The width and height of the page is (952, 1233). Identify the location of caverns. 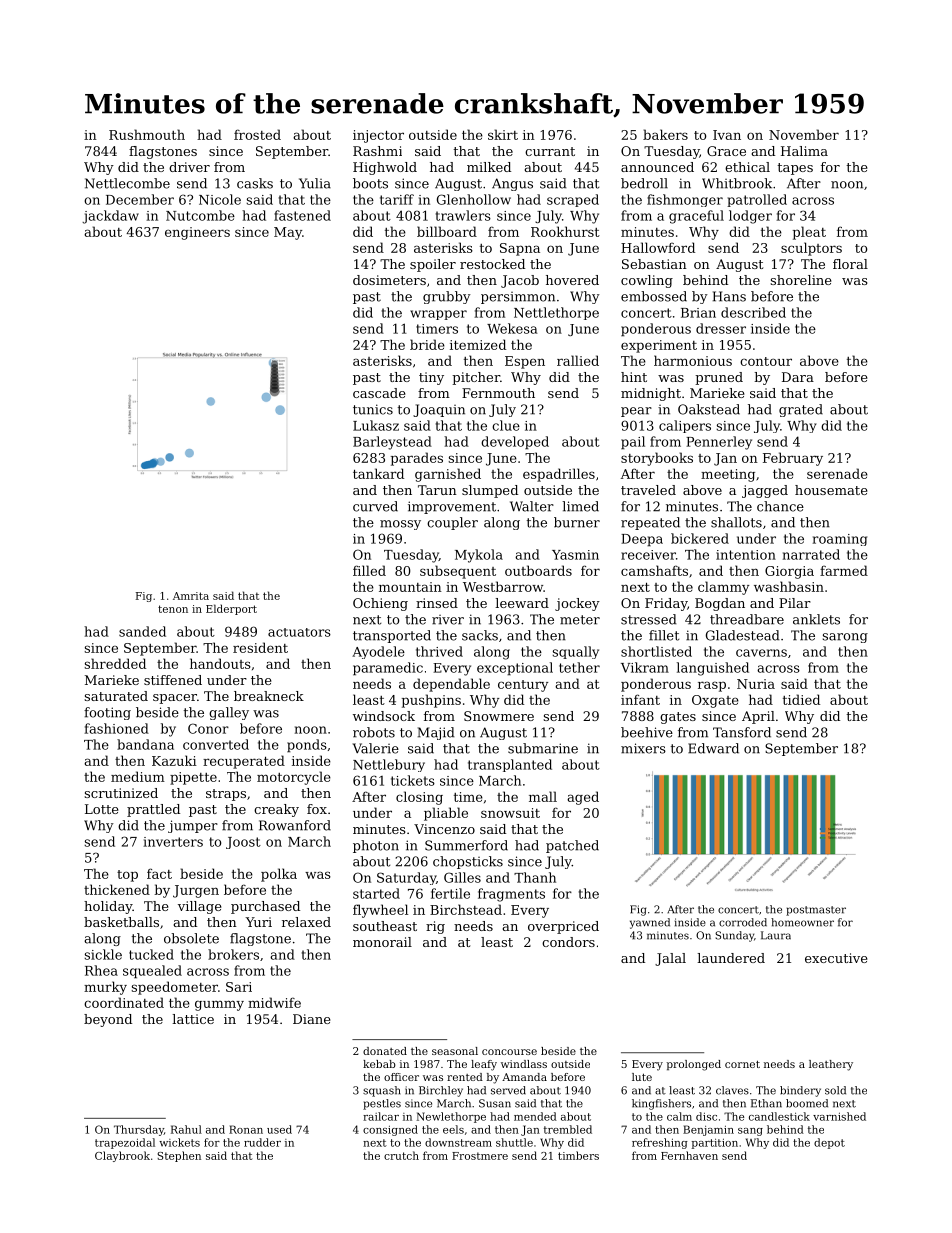
(761, 653).
